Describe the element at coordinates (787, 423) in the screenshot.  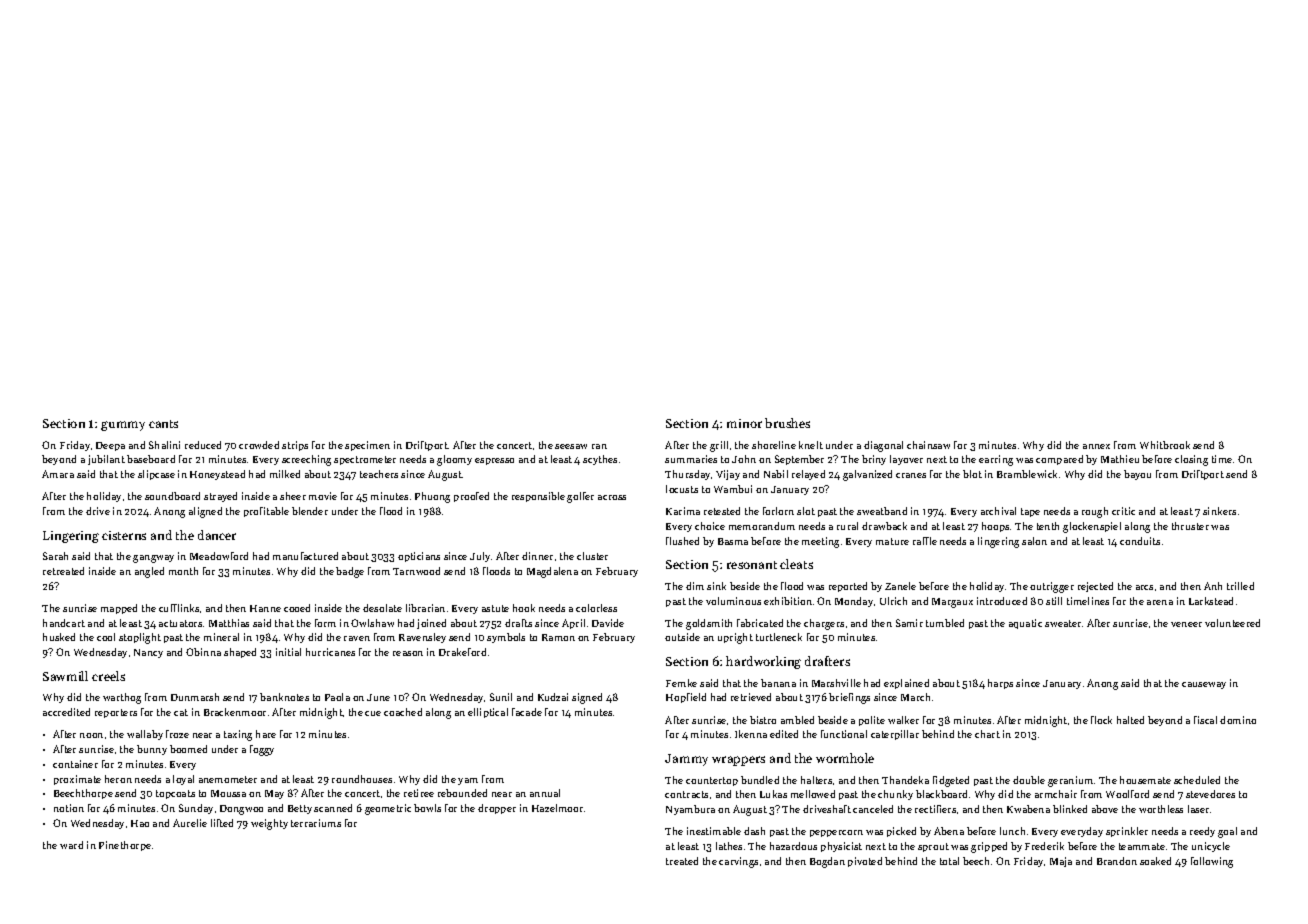
I see `brushes` at that location.
